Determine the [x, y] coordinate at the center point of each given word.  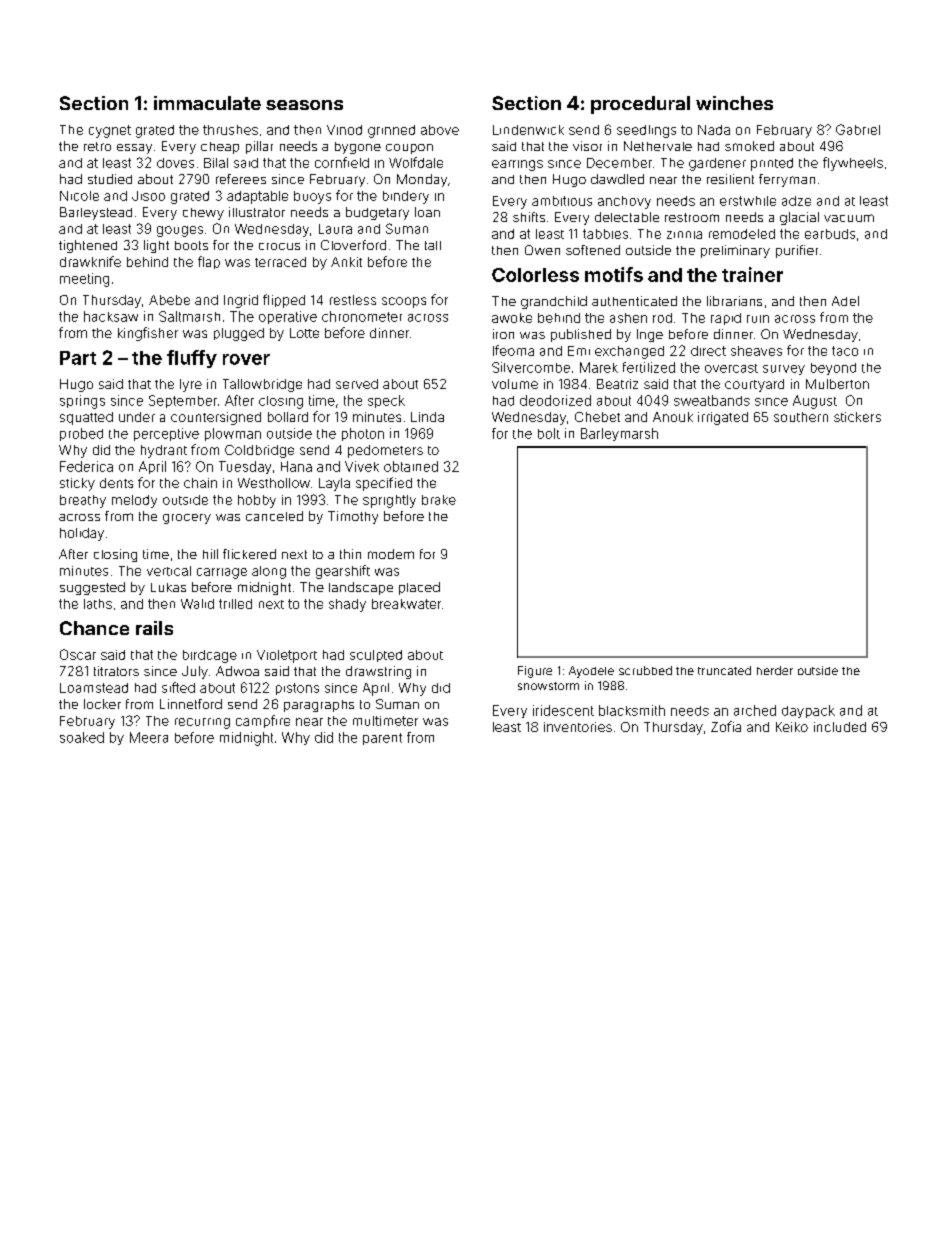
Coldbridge [259, 451]
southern [801, 417]
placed [419, 588]
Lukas [168, 587]
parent [382, 739]
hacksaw [111, 316]
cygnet [110, 131]
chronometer [362, 316]
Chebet [597, 417]
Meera [149, 737]
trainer [752, 274]
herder [775, 670]
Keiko [792, 727]
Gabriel [858, 129]
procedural [640, 105]
